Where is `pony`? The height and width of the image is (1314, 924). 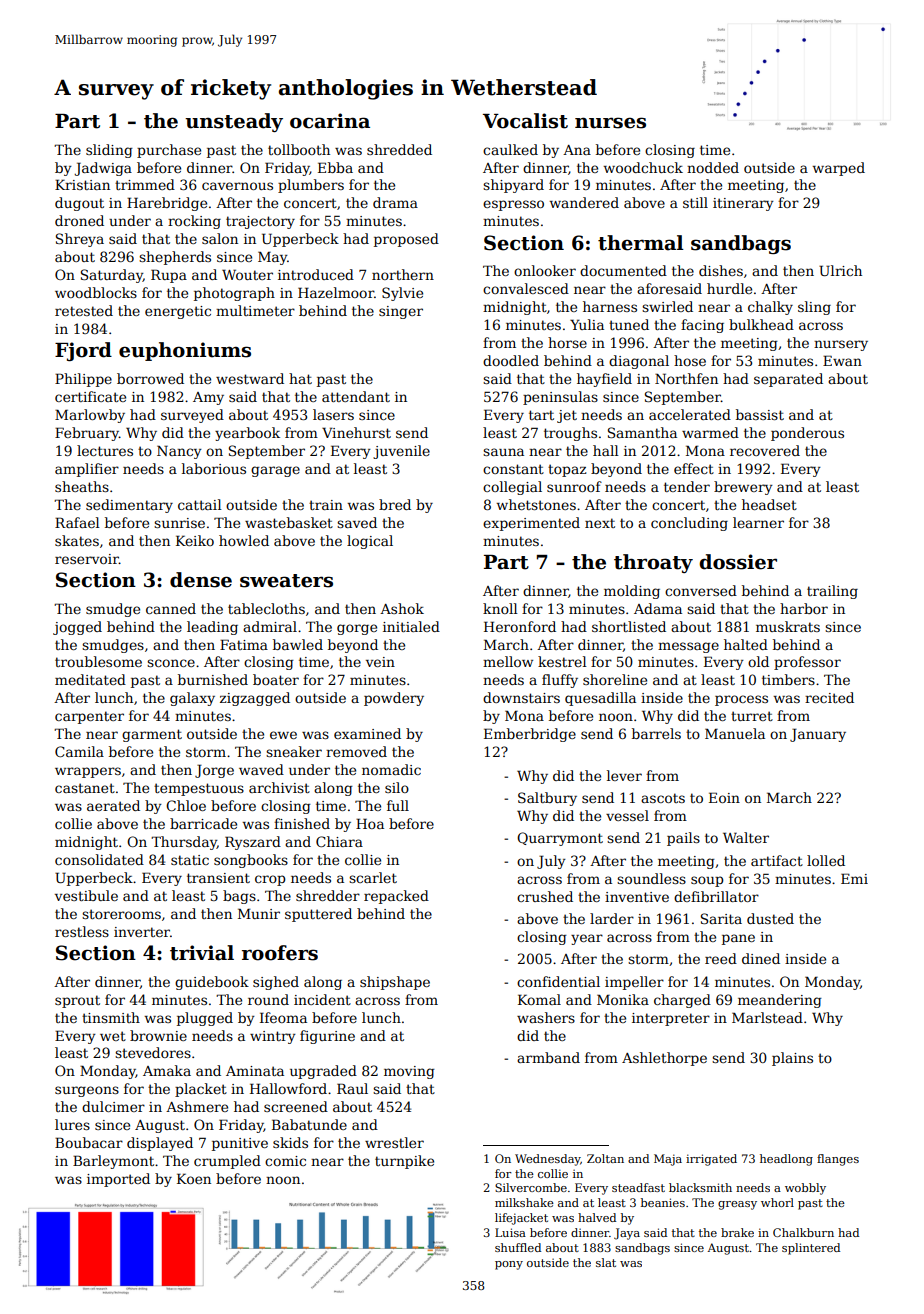
pony is located at coordinates (509, 1265).
